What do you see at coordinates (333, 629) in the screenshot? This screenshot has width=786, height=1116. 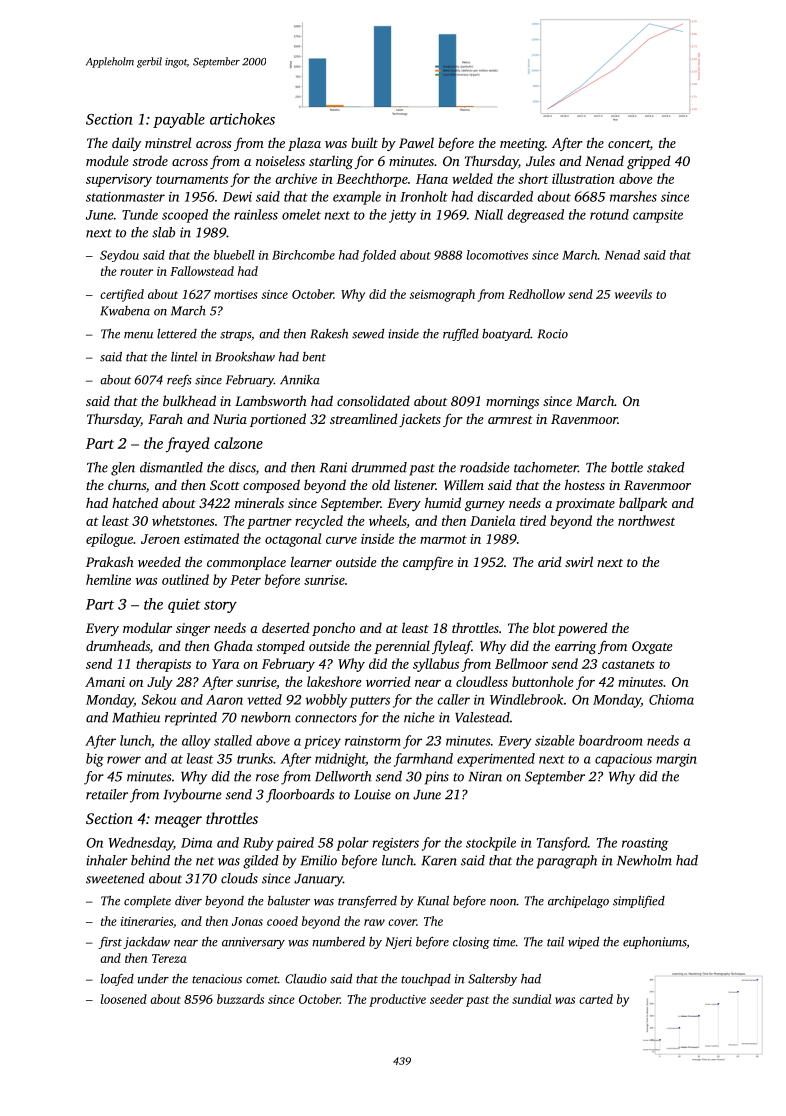 I see `poncho` at bounding box center [333, 629].
